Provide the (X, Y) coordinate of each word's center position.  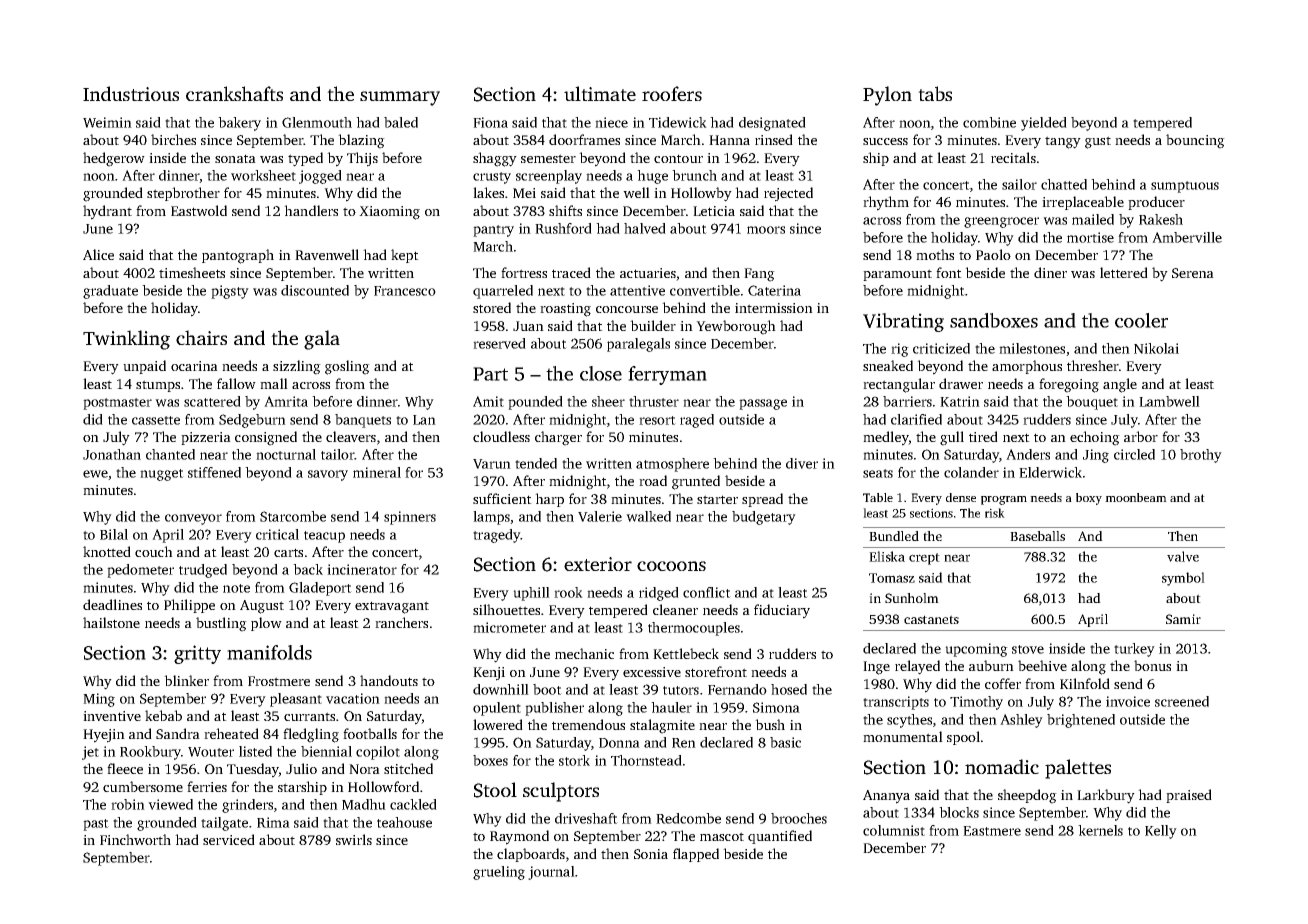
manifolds (269, 652)
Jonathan (112, 454)
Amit (488, 401)
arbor (1141, 436)
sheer (608, 401)
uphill (531, 594)
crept (924, 559)
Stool (495, 790)
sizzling (297, 367)
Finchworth (135, 839)
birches (173, 139)
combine (989, 122)
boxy (1089, 499)
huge (652, 177)
